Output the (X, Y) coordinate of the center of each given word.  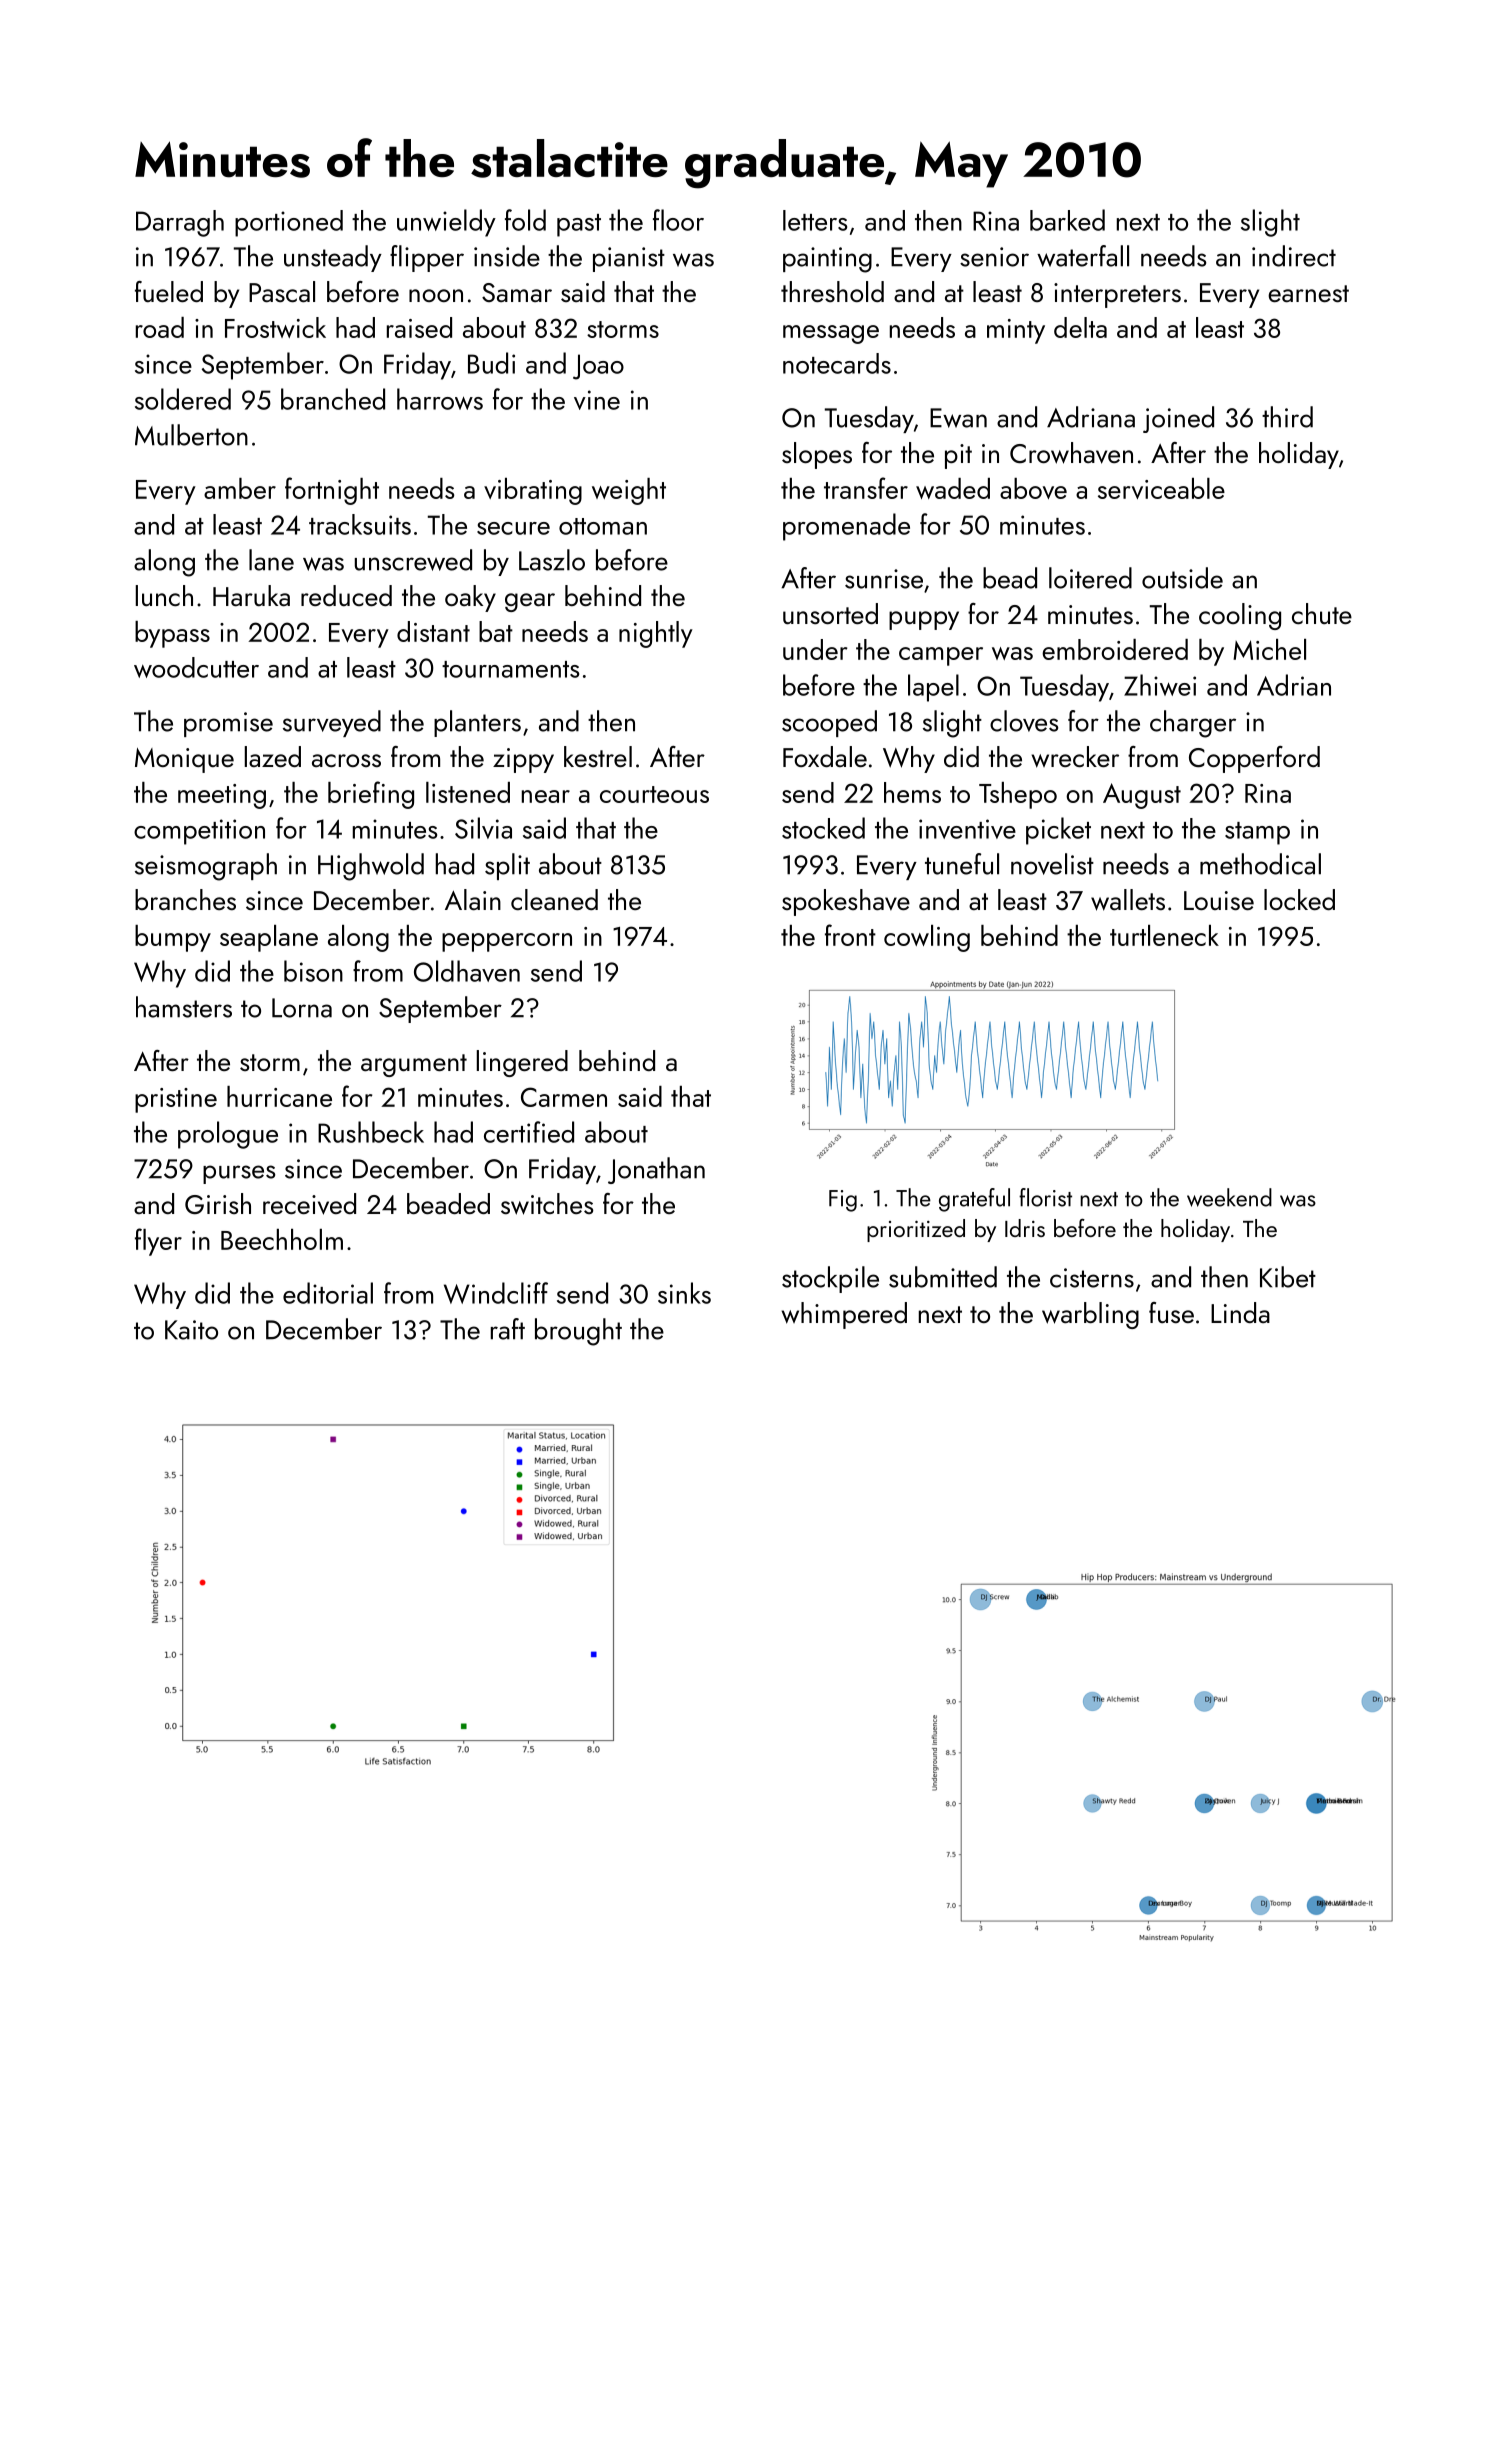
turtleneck (1164, 935)
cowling (927, 938)
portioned (289, 223)
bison (313, 971)
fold (525, 220)
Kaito (191, 1330)
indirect (1294, 256)
